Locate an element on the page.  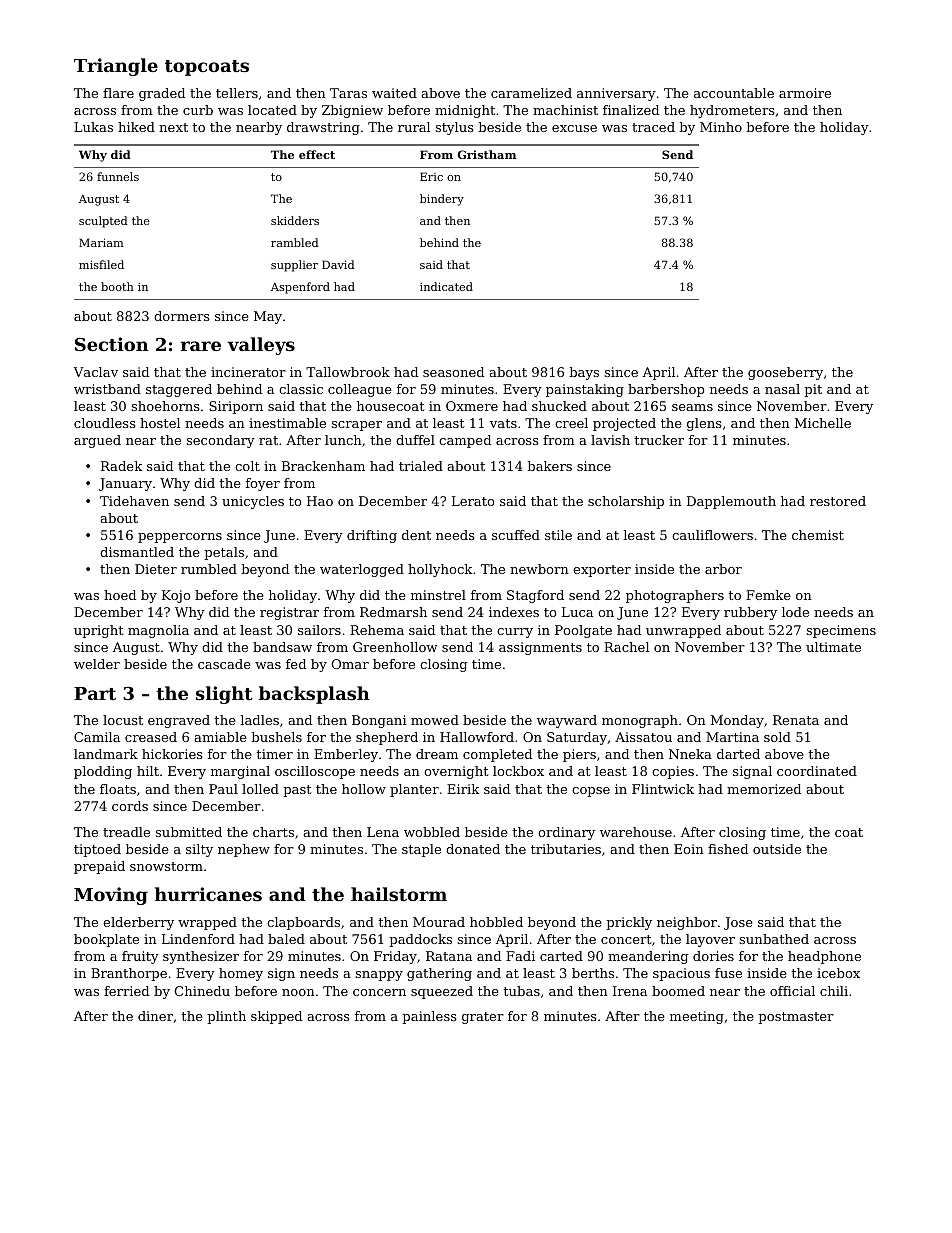
upright is located at coordinates (99, 631).
